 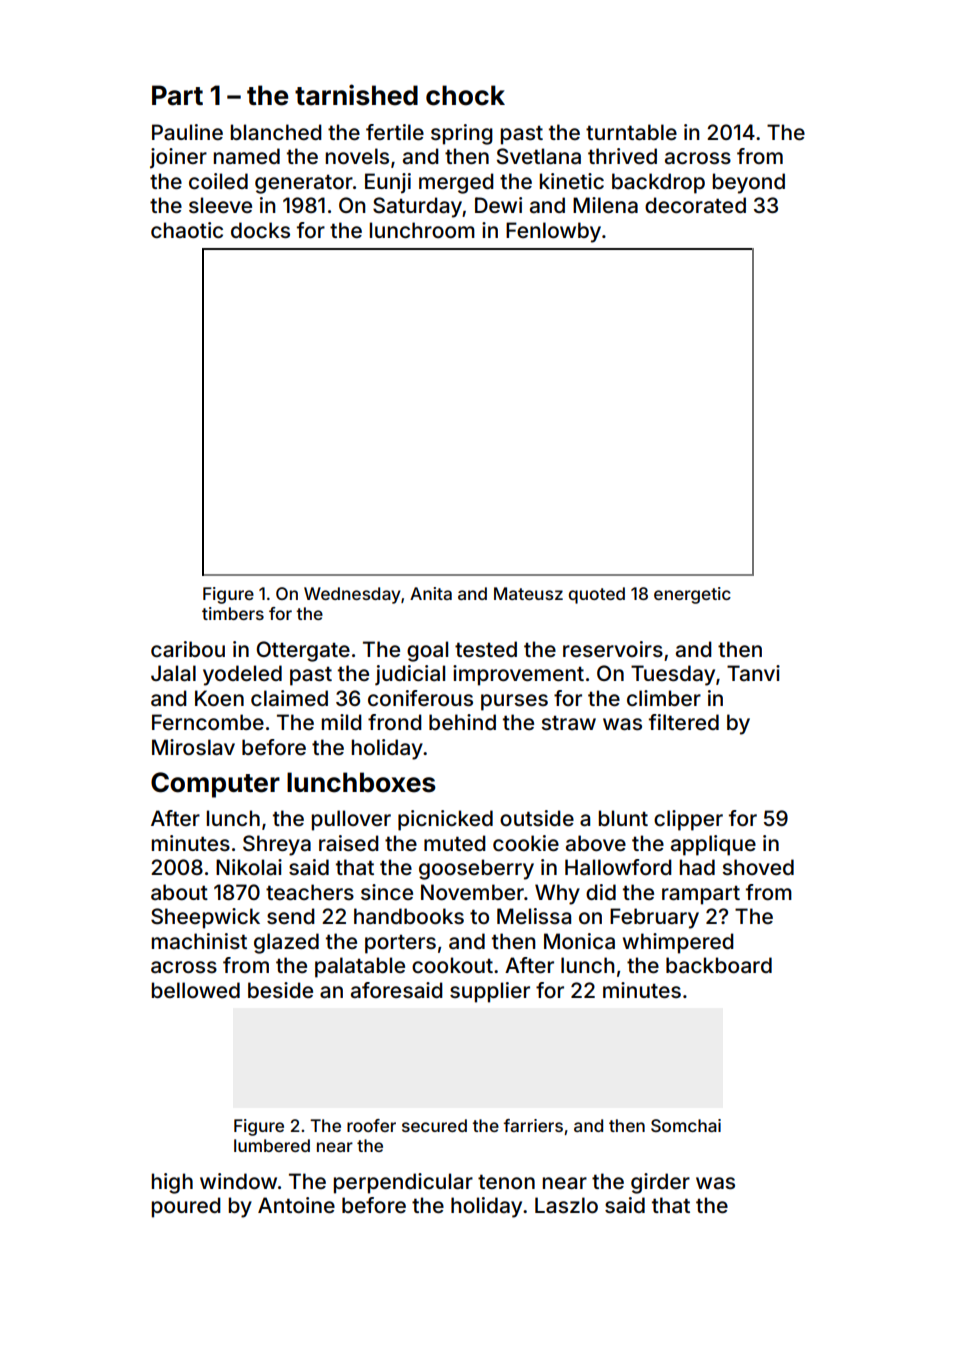 What do you see at coordinates (537, 818) in the screenshot?
I see `outside` at bounding box center [537, 818].
